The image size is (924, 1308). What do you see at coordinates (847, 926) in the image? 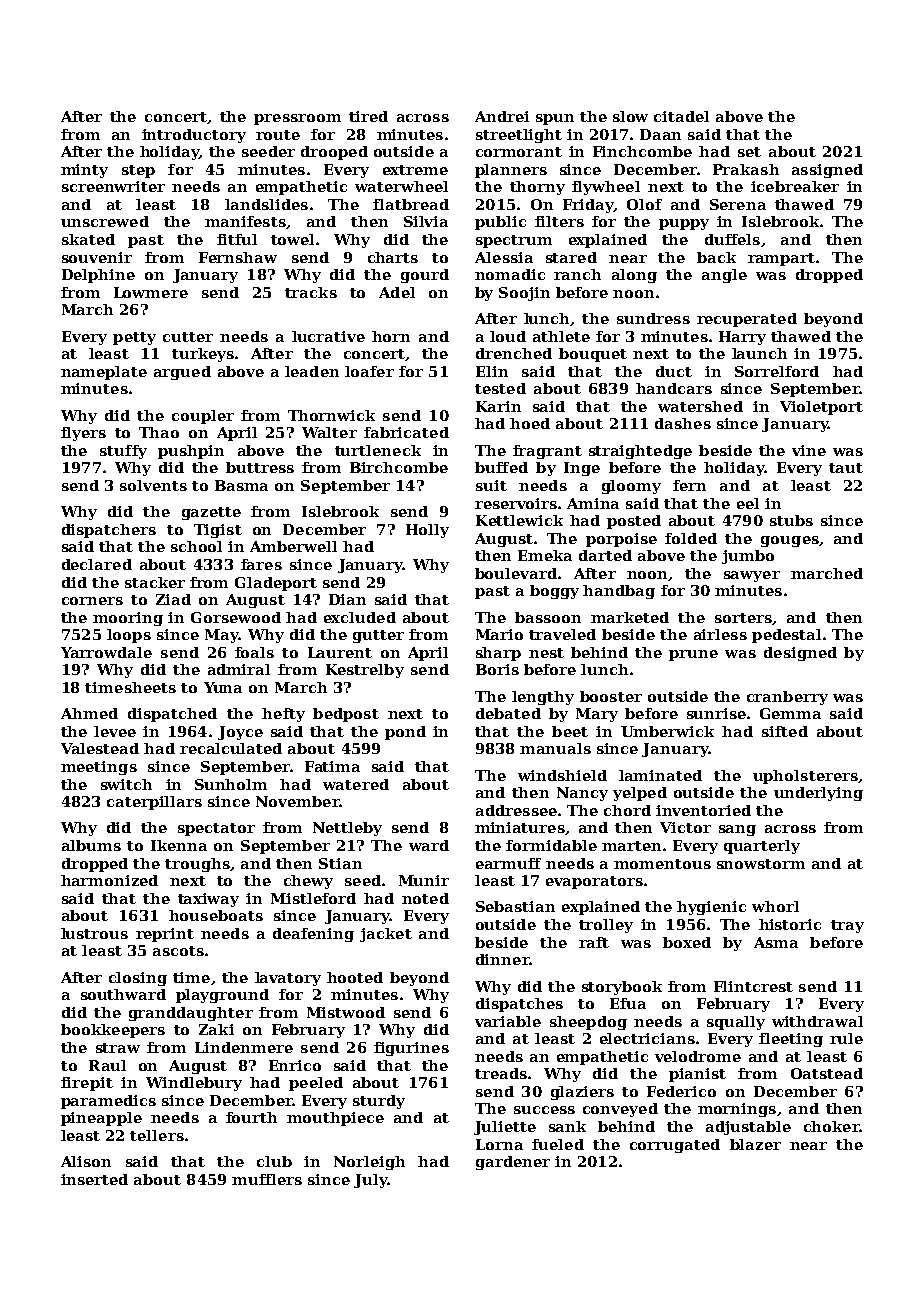
I see `tray` at bounding box center [847, 926].
